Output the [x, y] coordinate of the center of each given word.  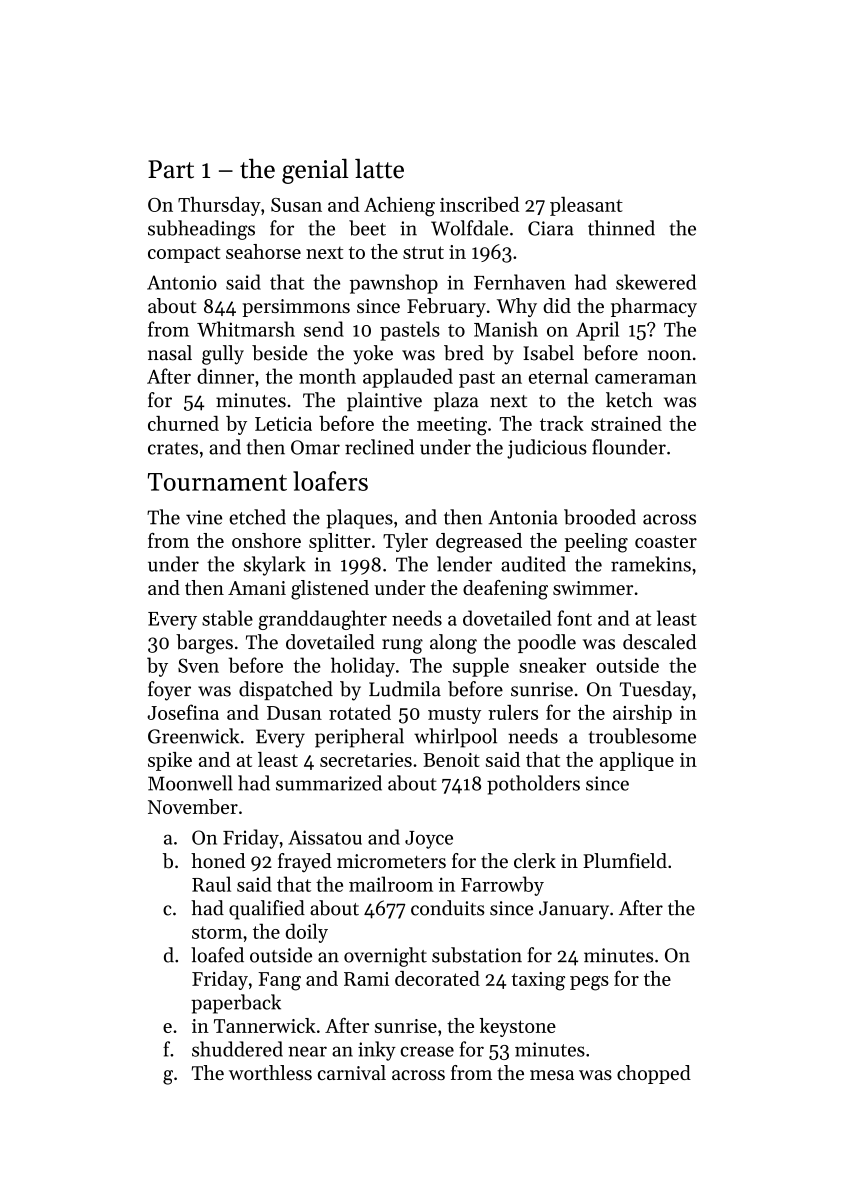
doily [307, 933]
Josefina [183, 712]
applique [637, 761]
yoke [373, 355]
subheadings [201, 230]
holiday [363, 667]
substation [477, 955]
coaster [666, 541]
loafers [330, 481]
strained [626, 423]
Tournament [217, 482]
